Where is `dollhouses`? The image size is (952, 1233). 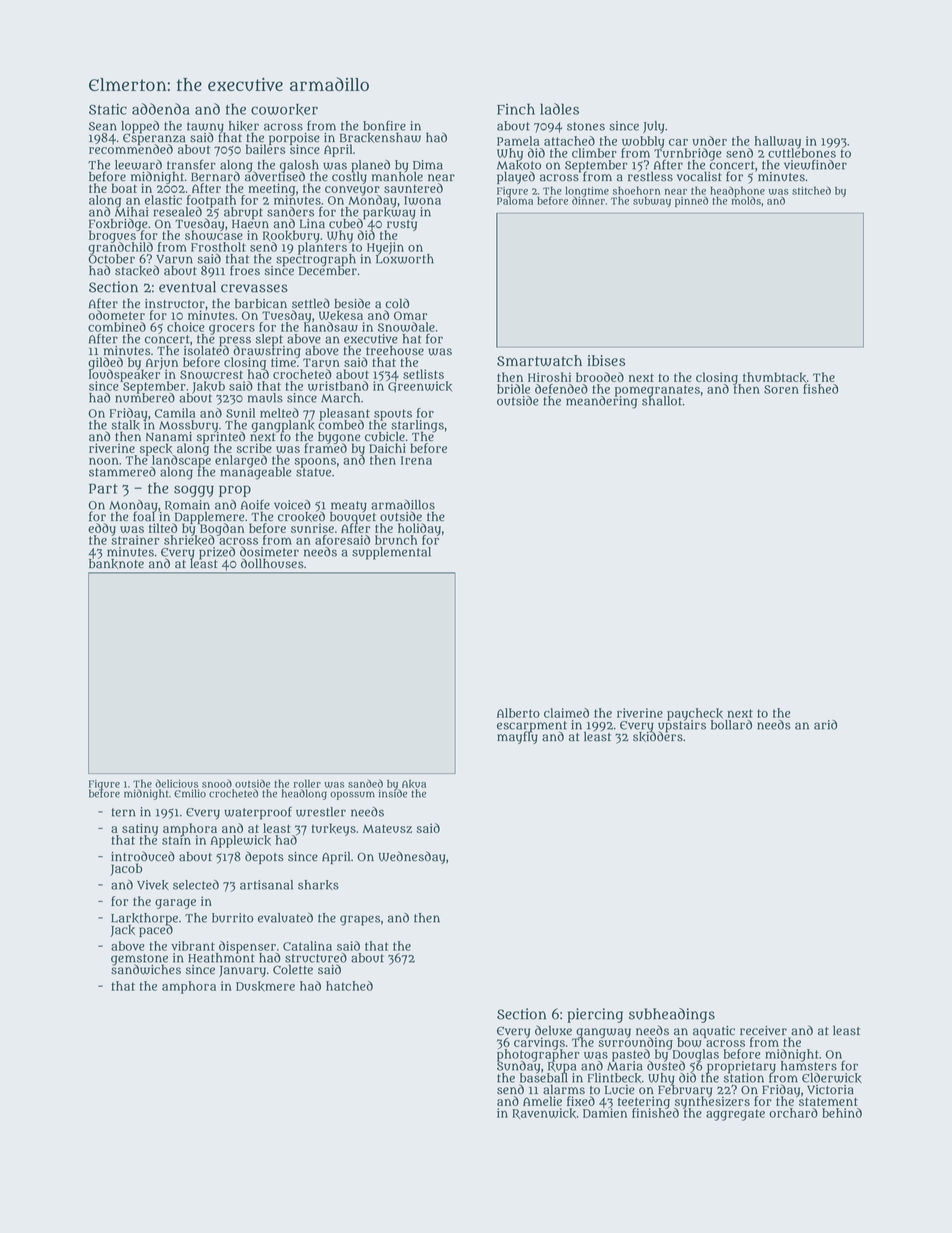 dollhouses is located at coordinates (272, 563).
